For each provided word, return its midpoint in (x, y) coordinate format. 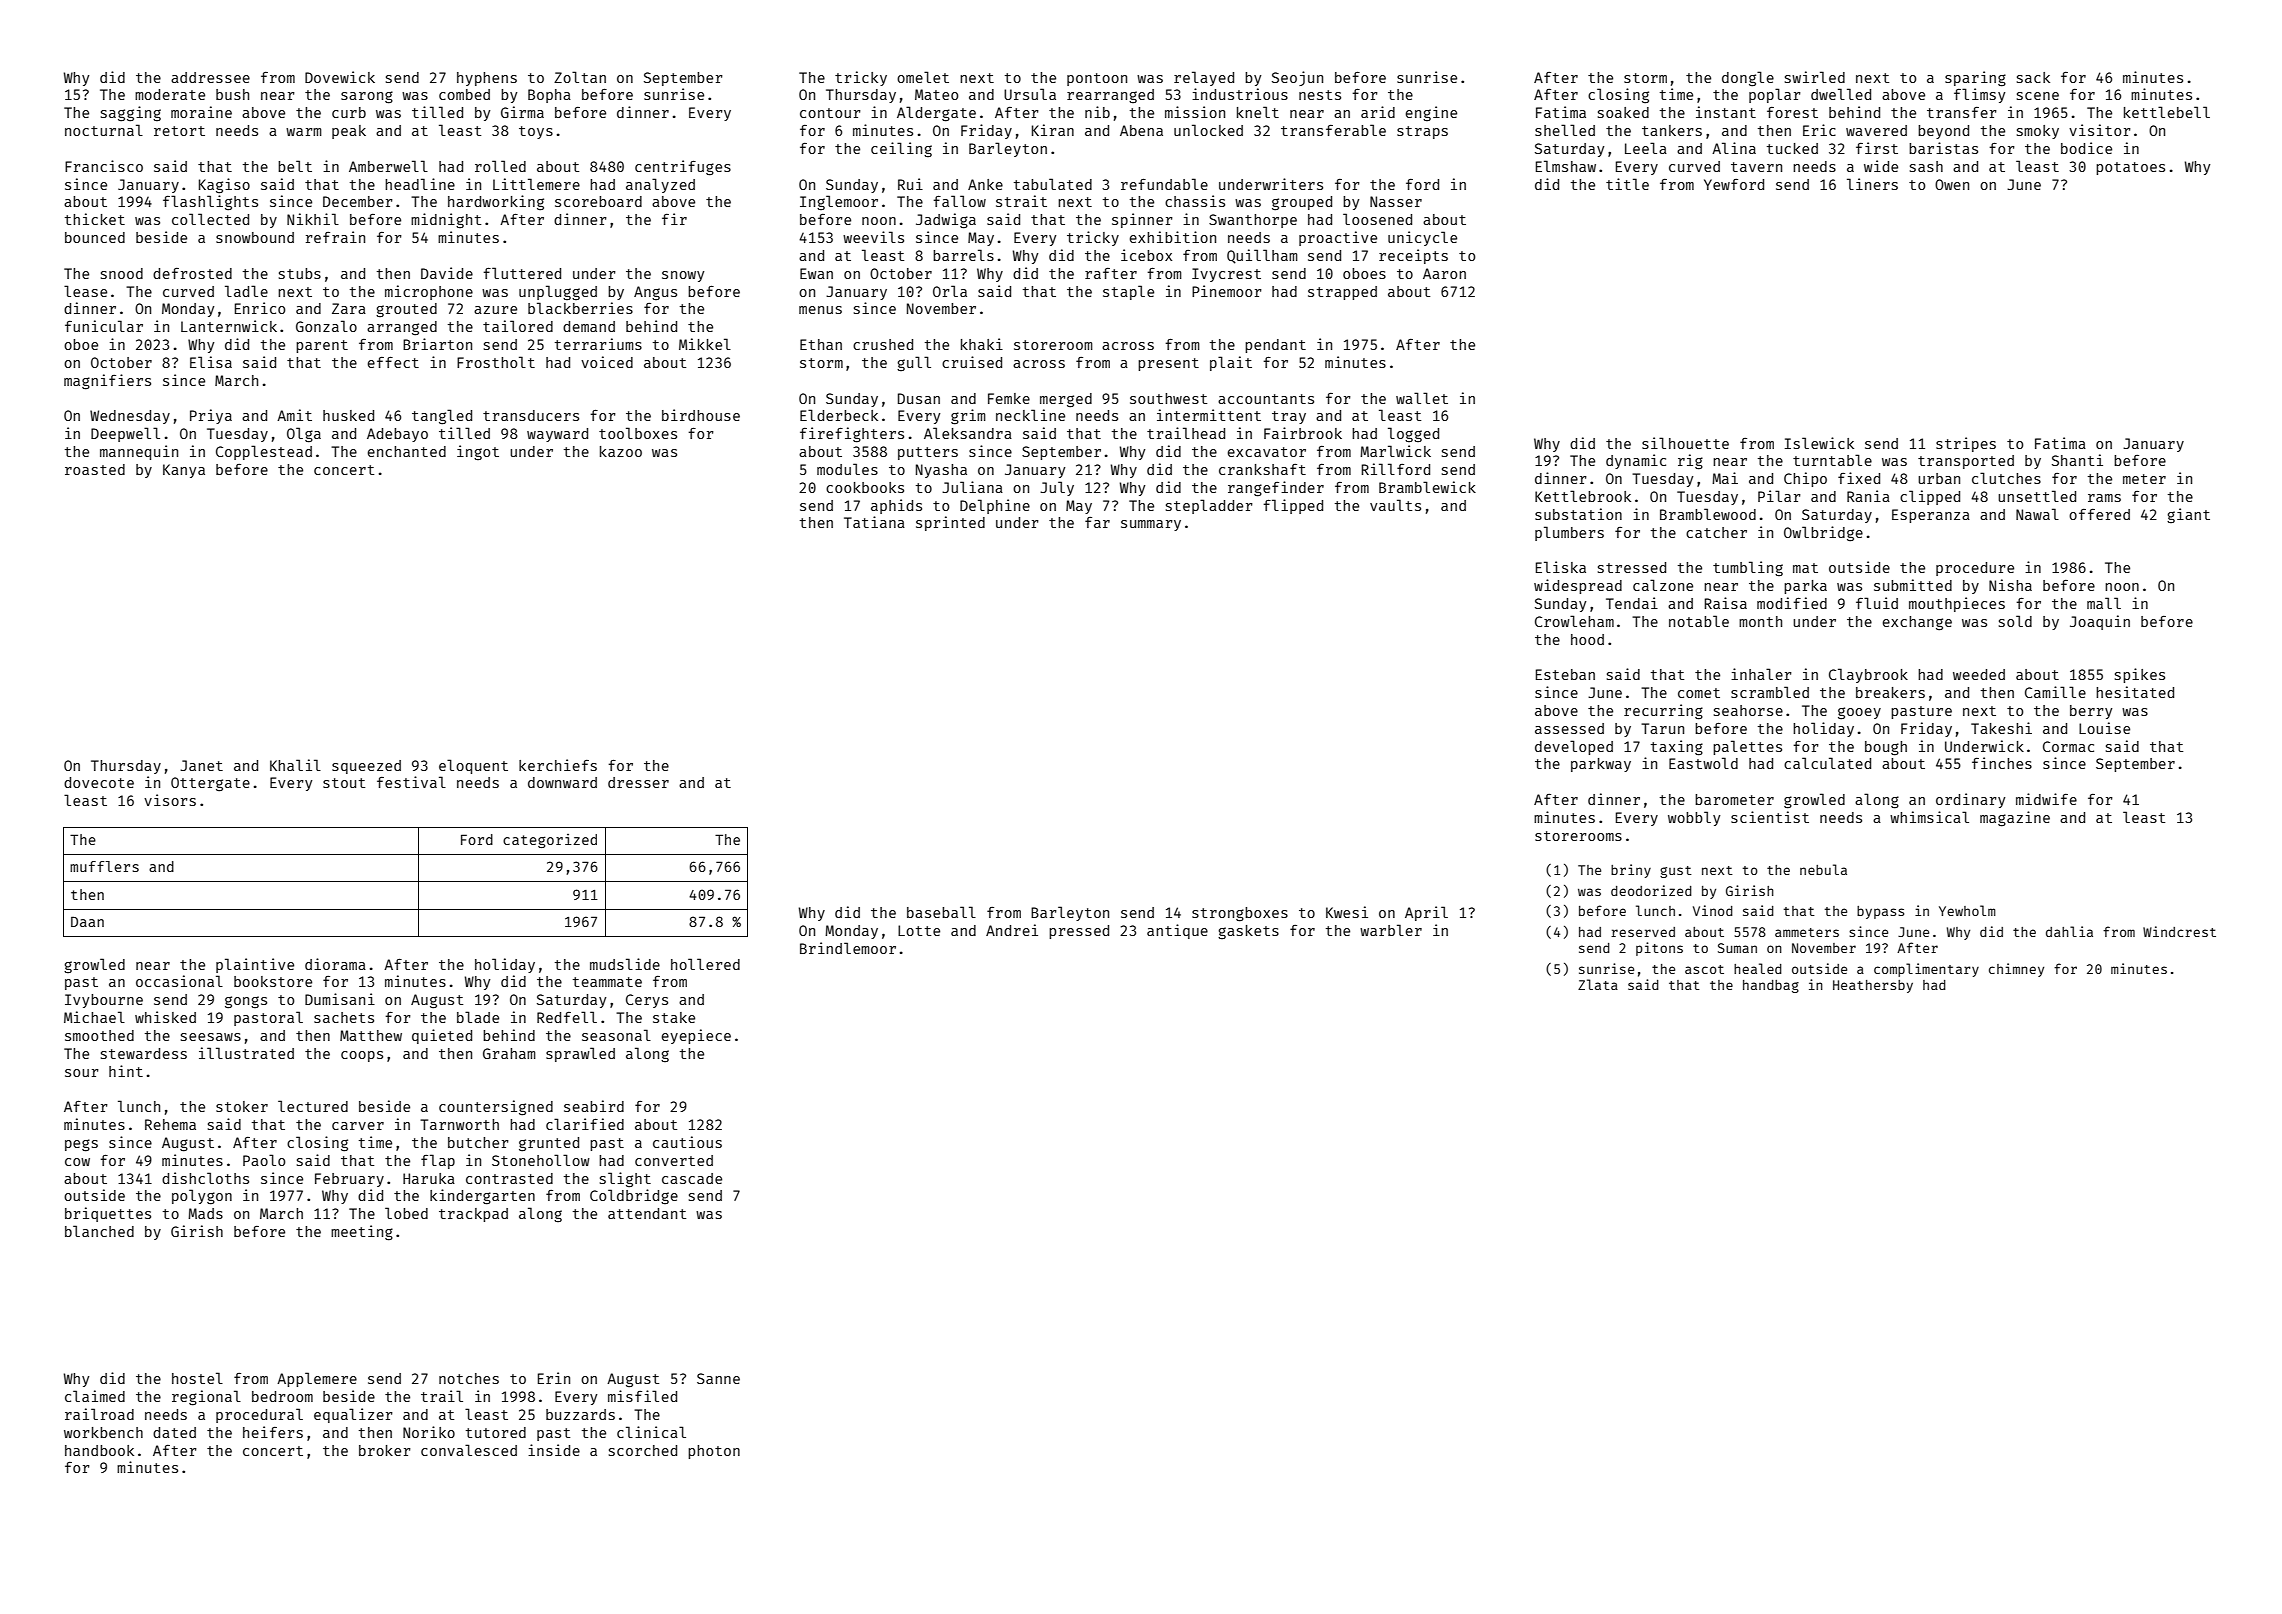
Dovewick (340, 77)
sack (2033, 77)
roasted (95, 469)
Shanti (2077, 460)
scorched (643, 1450)
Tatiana (874, 522)
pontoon (1097, 79)
